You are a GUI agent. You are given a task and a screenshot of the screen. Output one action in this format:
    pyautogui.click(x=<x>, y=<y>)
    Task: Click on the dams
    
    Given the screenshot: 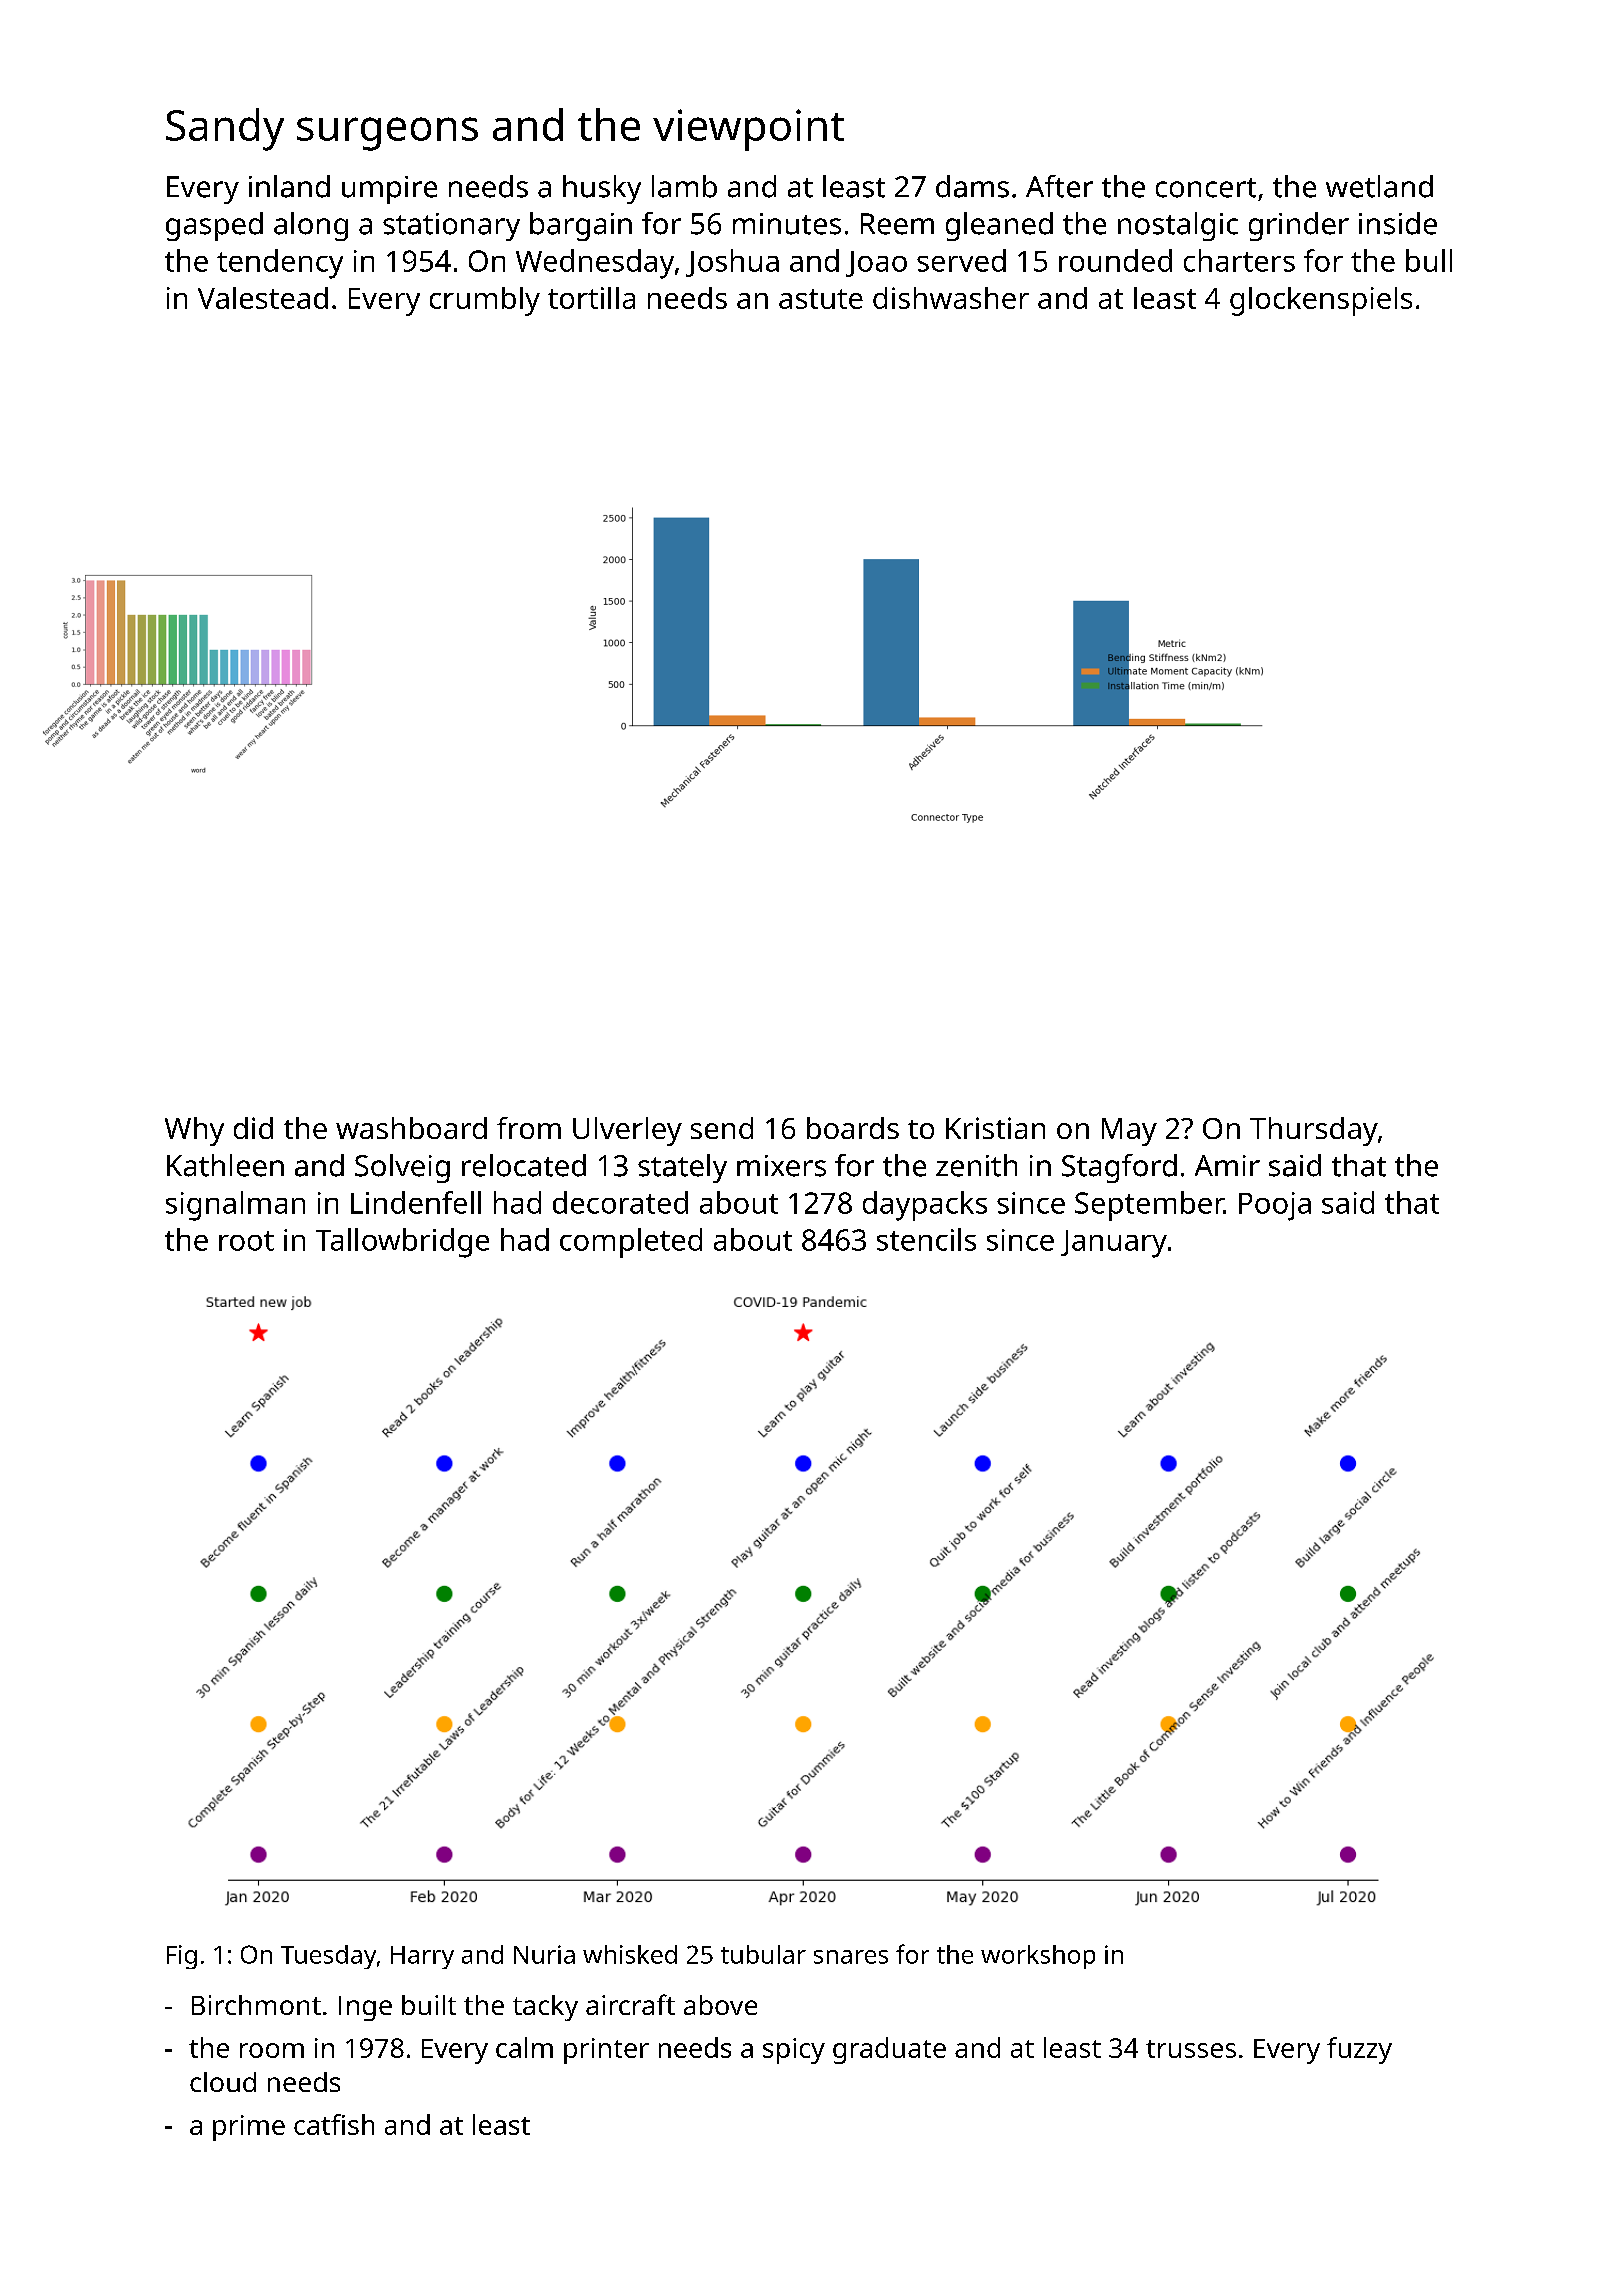 What is the action you would take?
    pyautogui.click(x=972, y=186)
